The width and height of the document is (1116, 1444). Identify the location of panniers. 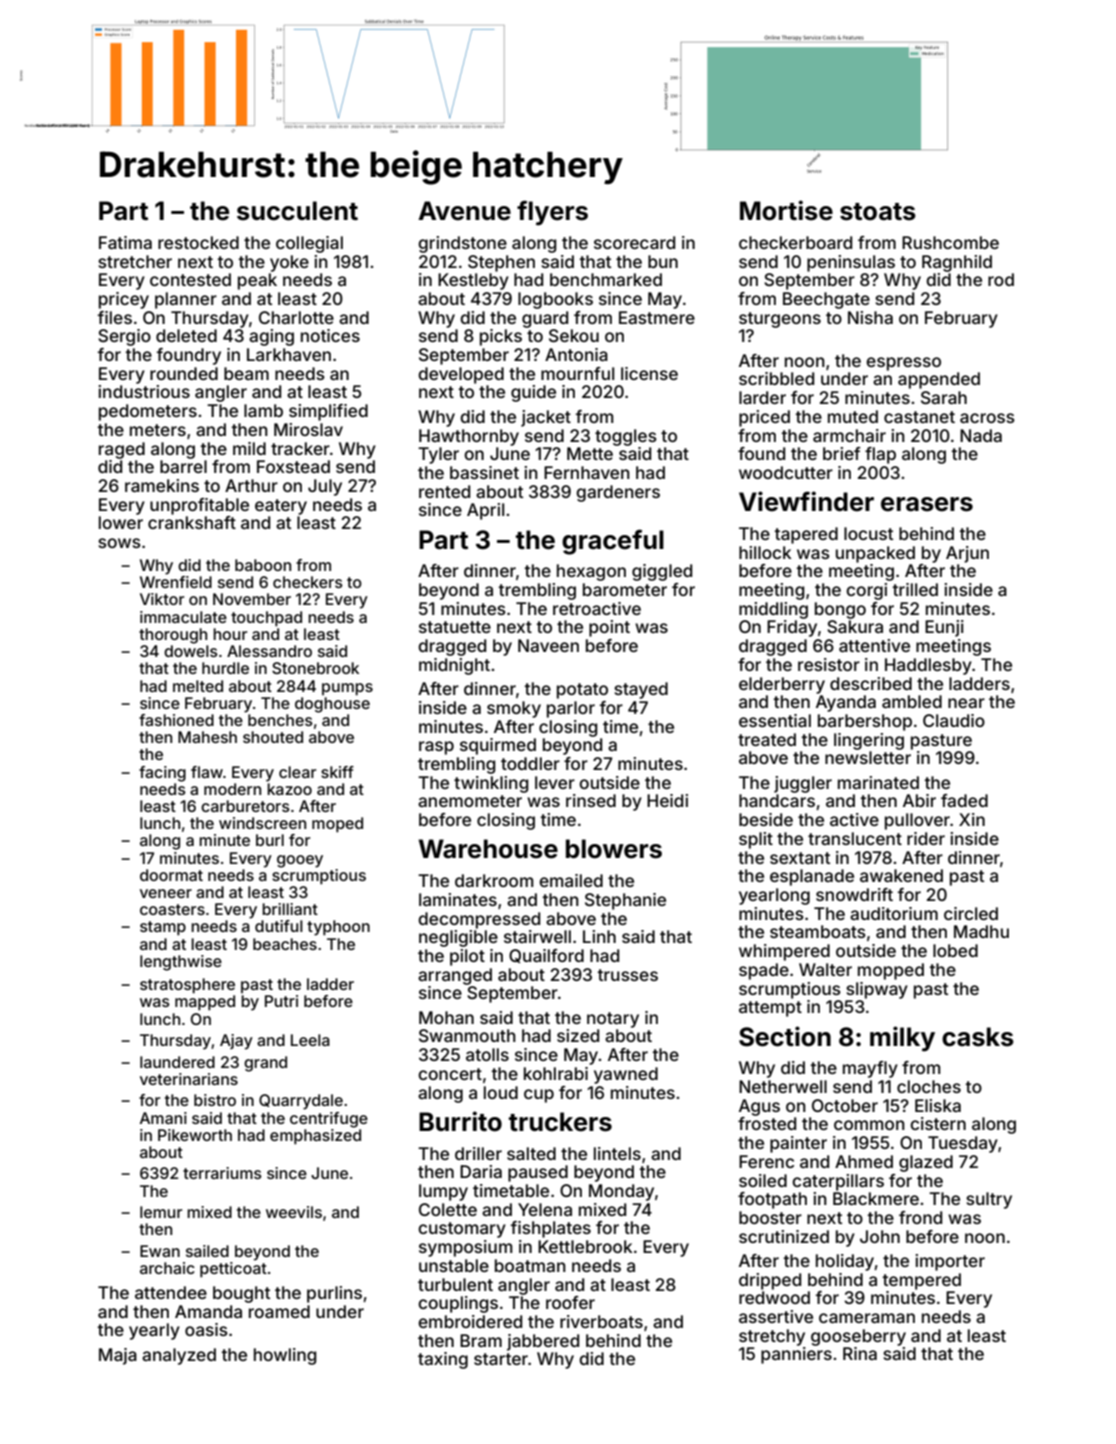
(796, 1355).
